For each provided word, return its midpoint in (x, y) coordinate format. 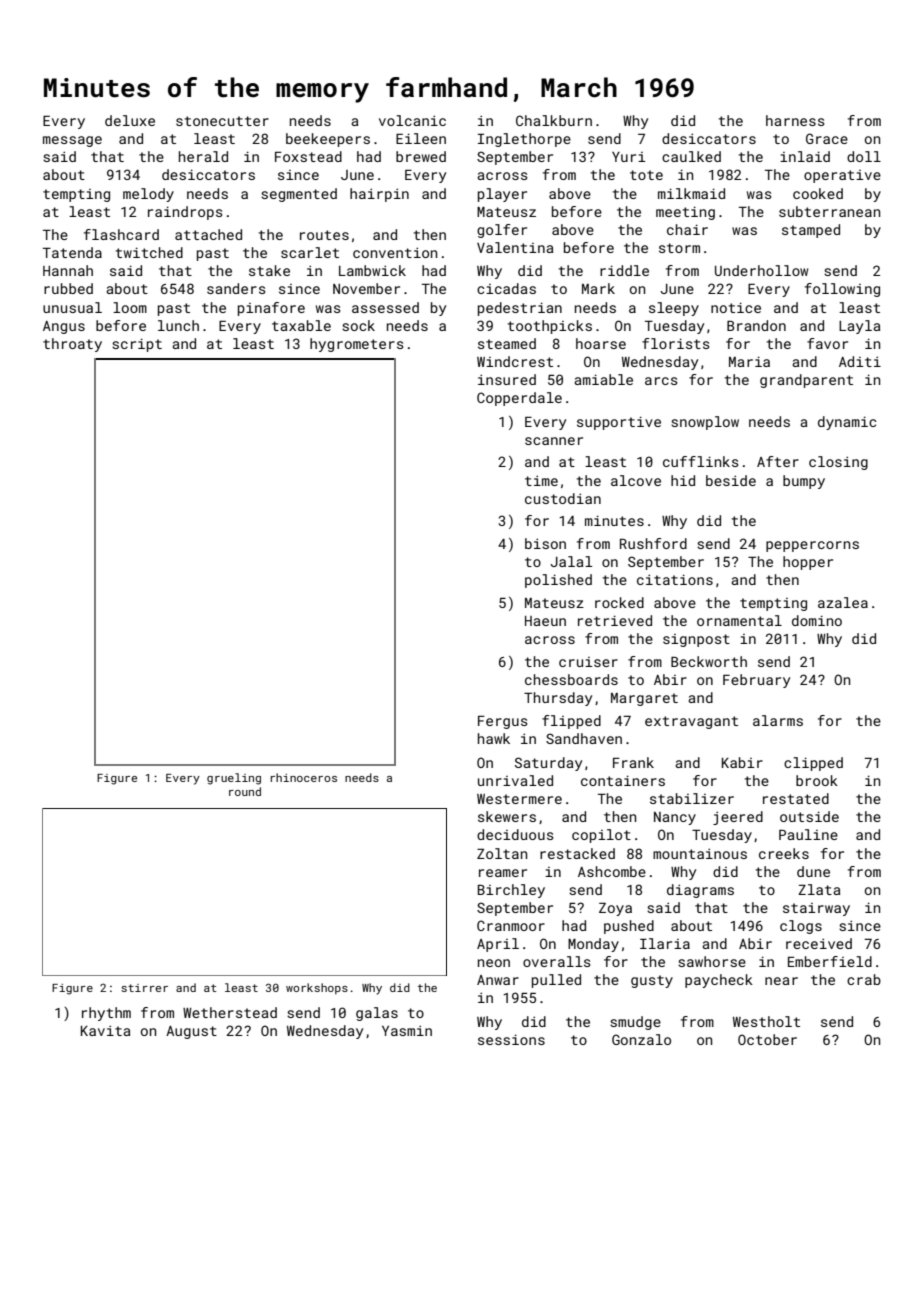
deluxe (130, 120)
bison (545, 543)
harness (795, 120)
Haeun (545, 621)
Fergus (503, 722)
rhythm (106, 1014)
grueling (234, 779)
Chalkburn (554, 120)
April (498, 945)
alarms (778, 720)
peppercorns (812, 546)
